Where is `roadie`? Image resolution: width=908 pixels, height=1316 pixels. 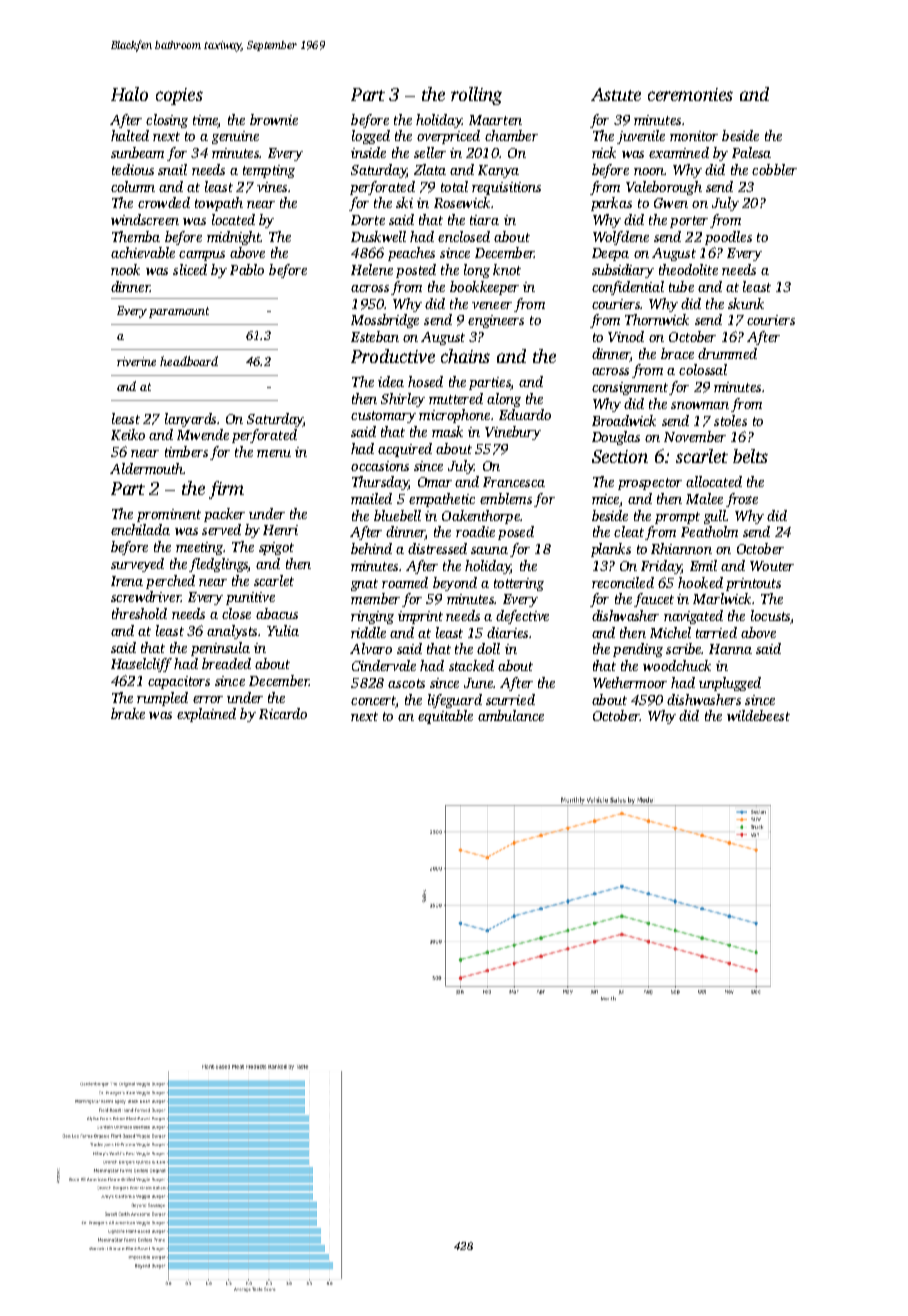 roadie is located at coordinates (475, 531).
